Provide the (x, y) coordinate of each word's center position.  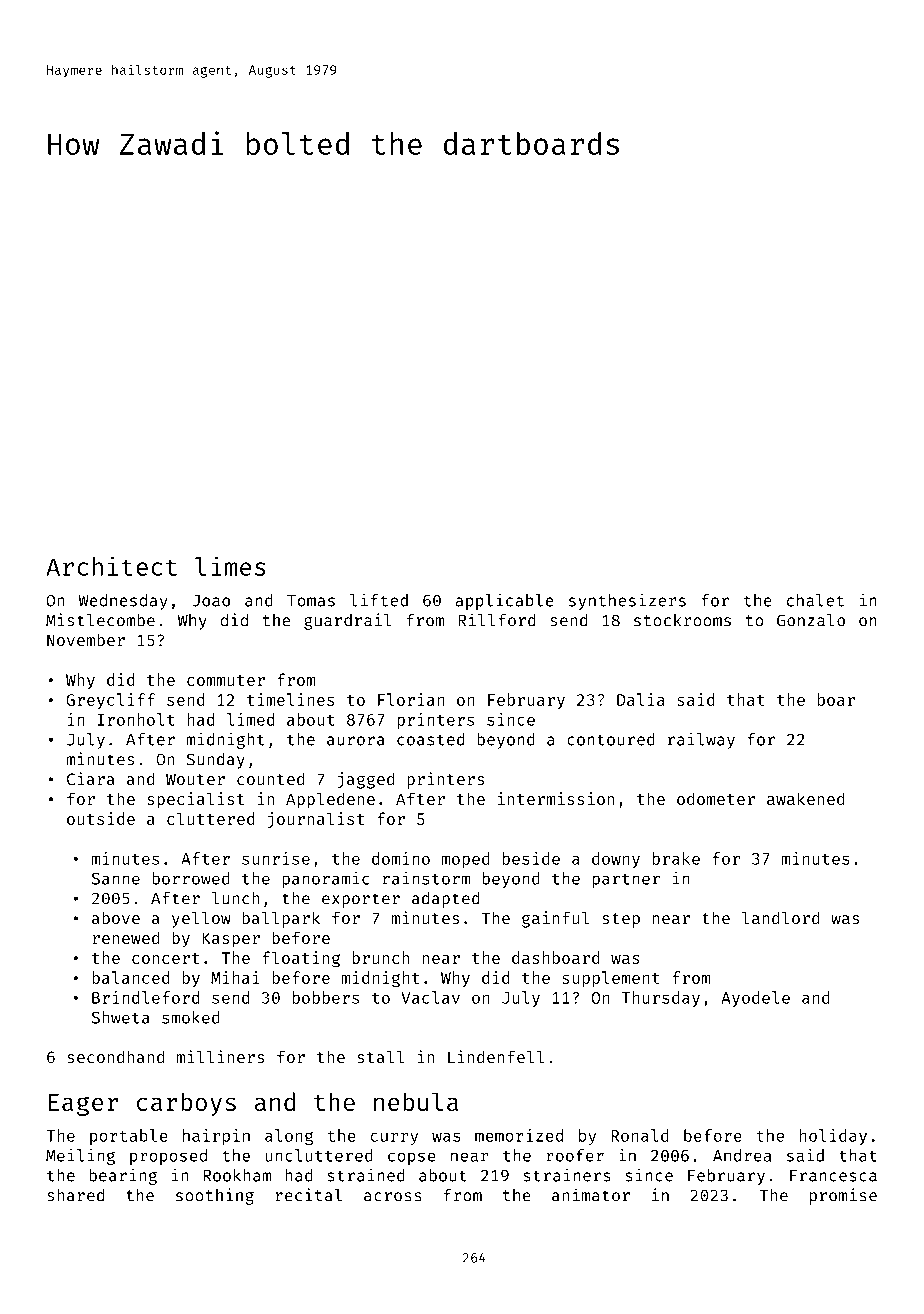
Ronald (640, 1135)
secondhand (115, 1057)
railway (701, 740)
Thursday (660, 999)
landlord (781, 918)
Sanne (116, 879)
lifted (379, 600)
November (86, 640)
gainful (555, 919)
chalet (815, 600)
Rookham (237, 1175)
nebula (416, 1101)
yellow (201, 920)
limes (230, 566)
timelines (290, 699)
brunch (380, 957)
